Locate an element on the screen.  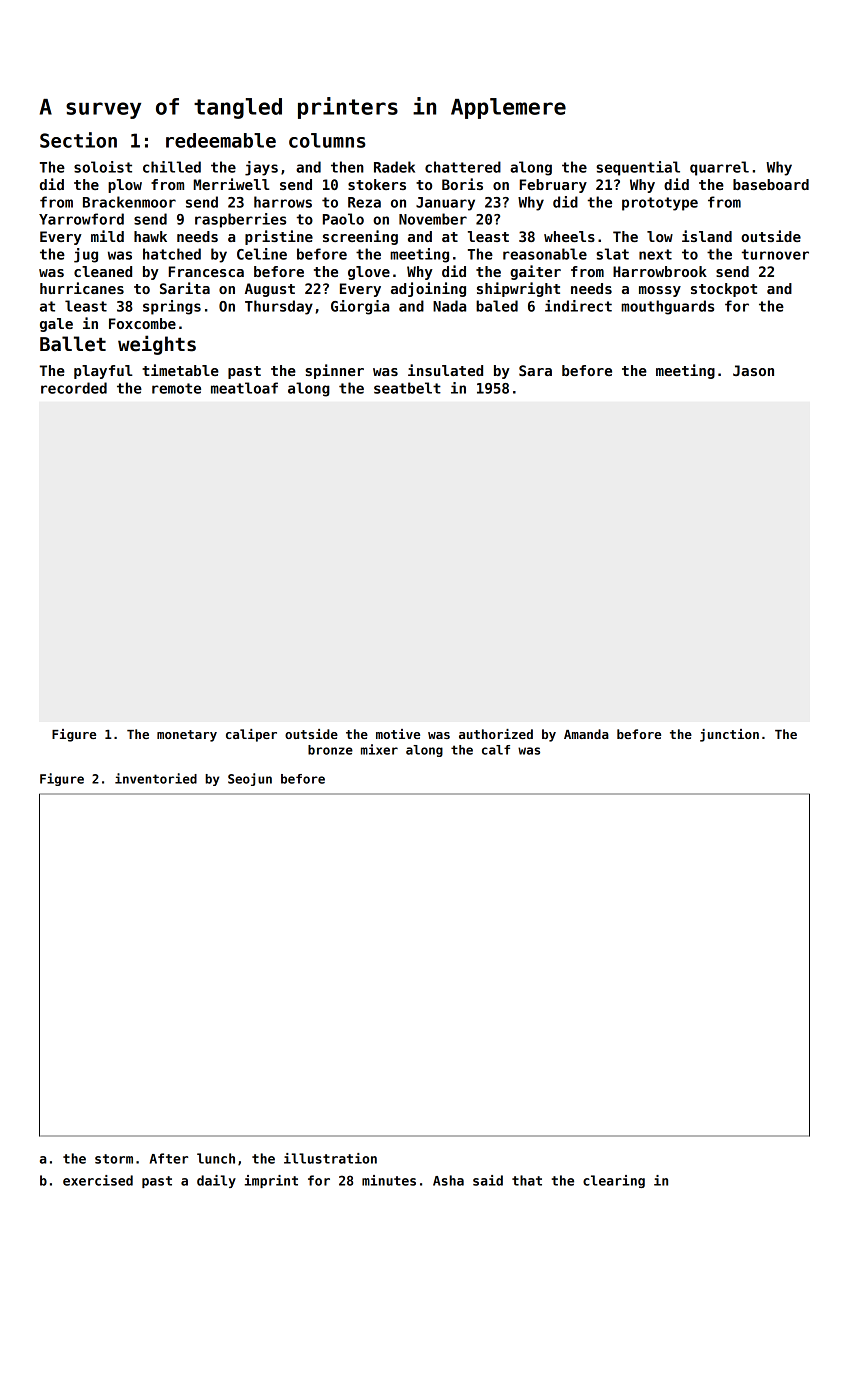
Sarita is located at coordinates (185, 288).
